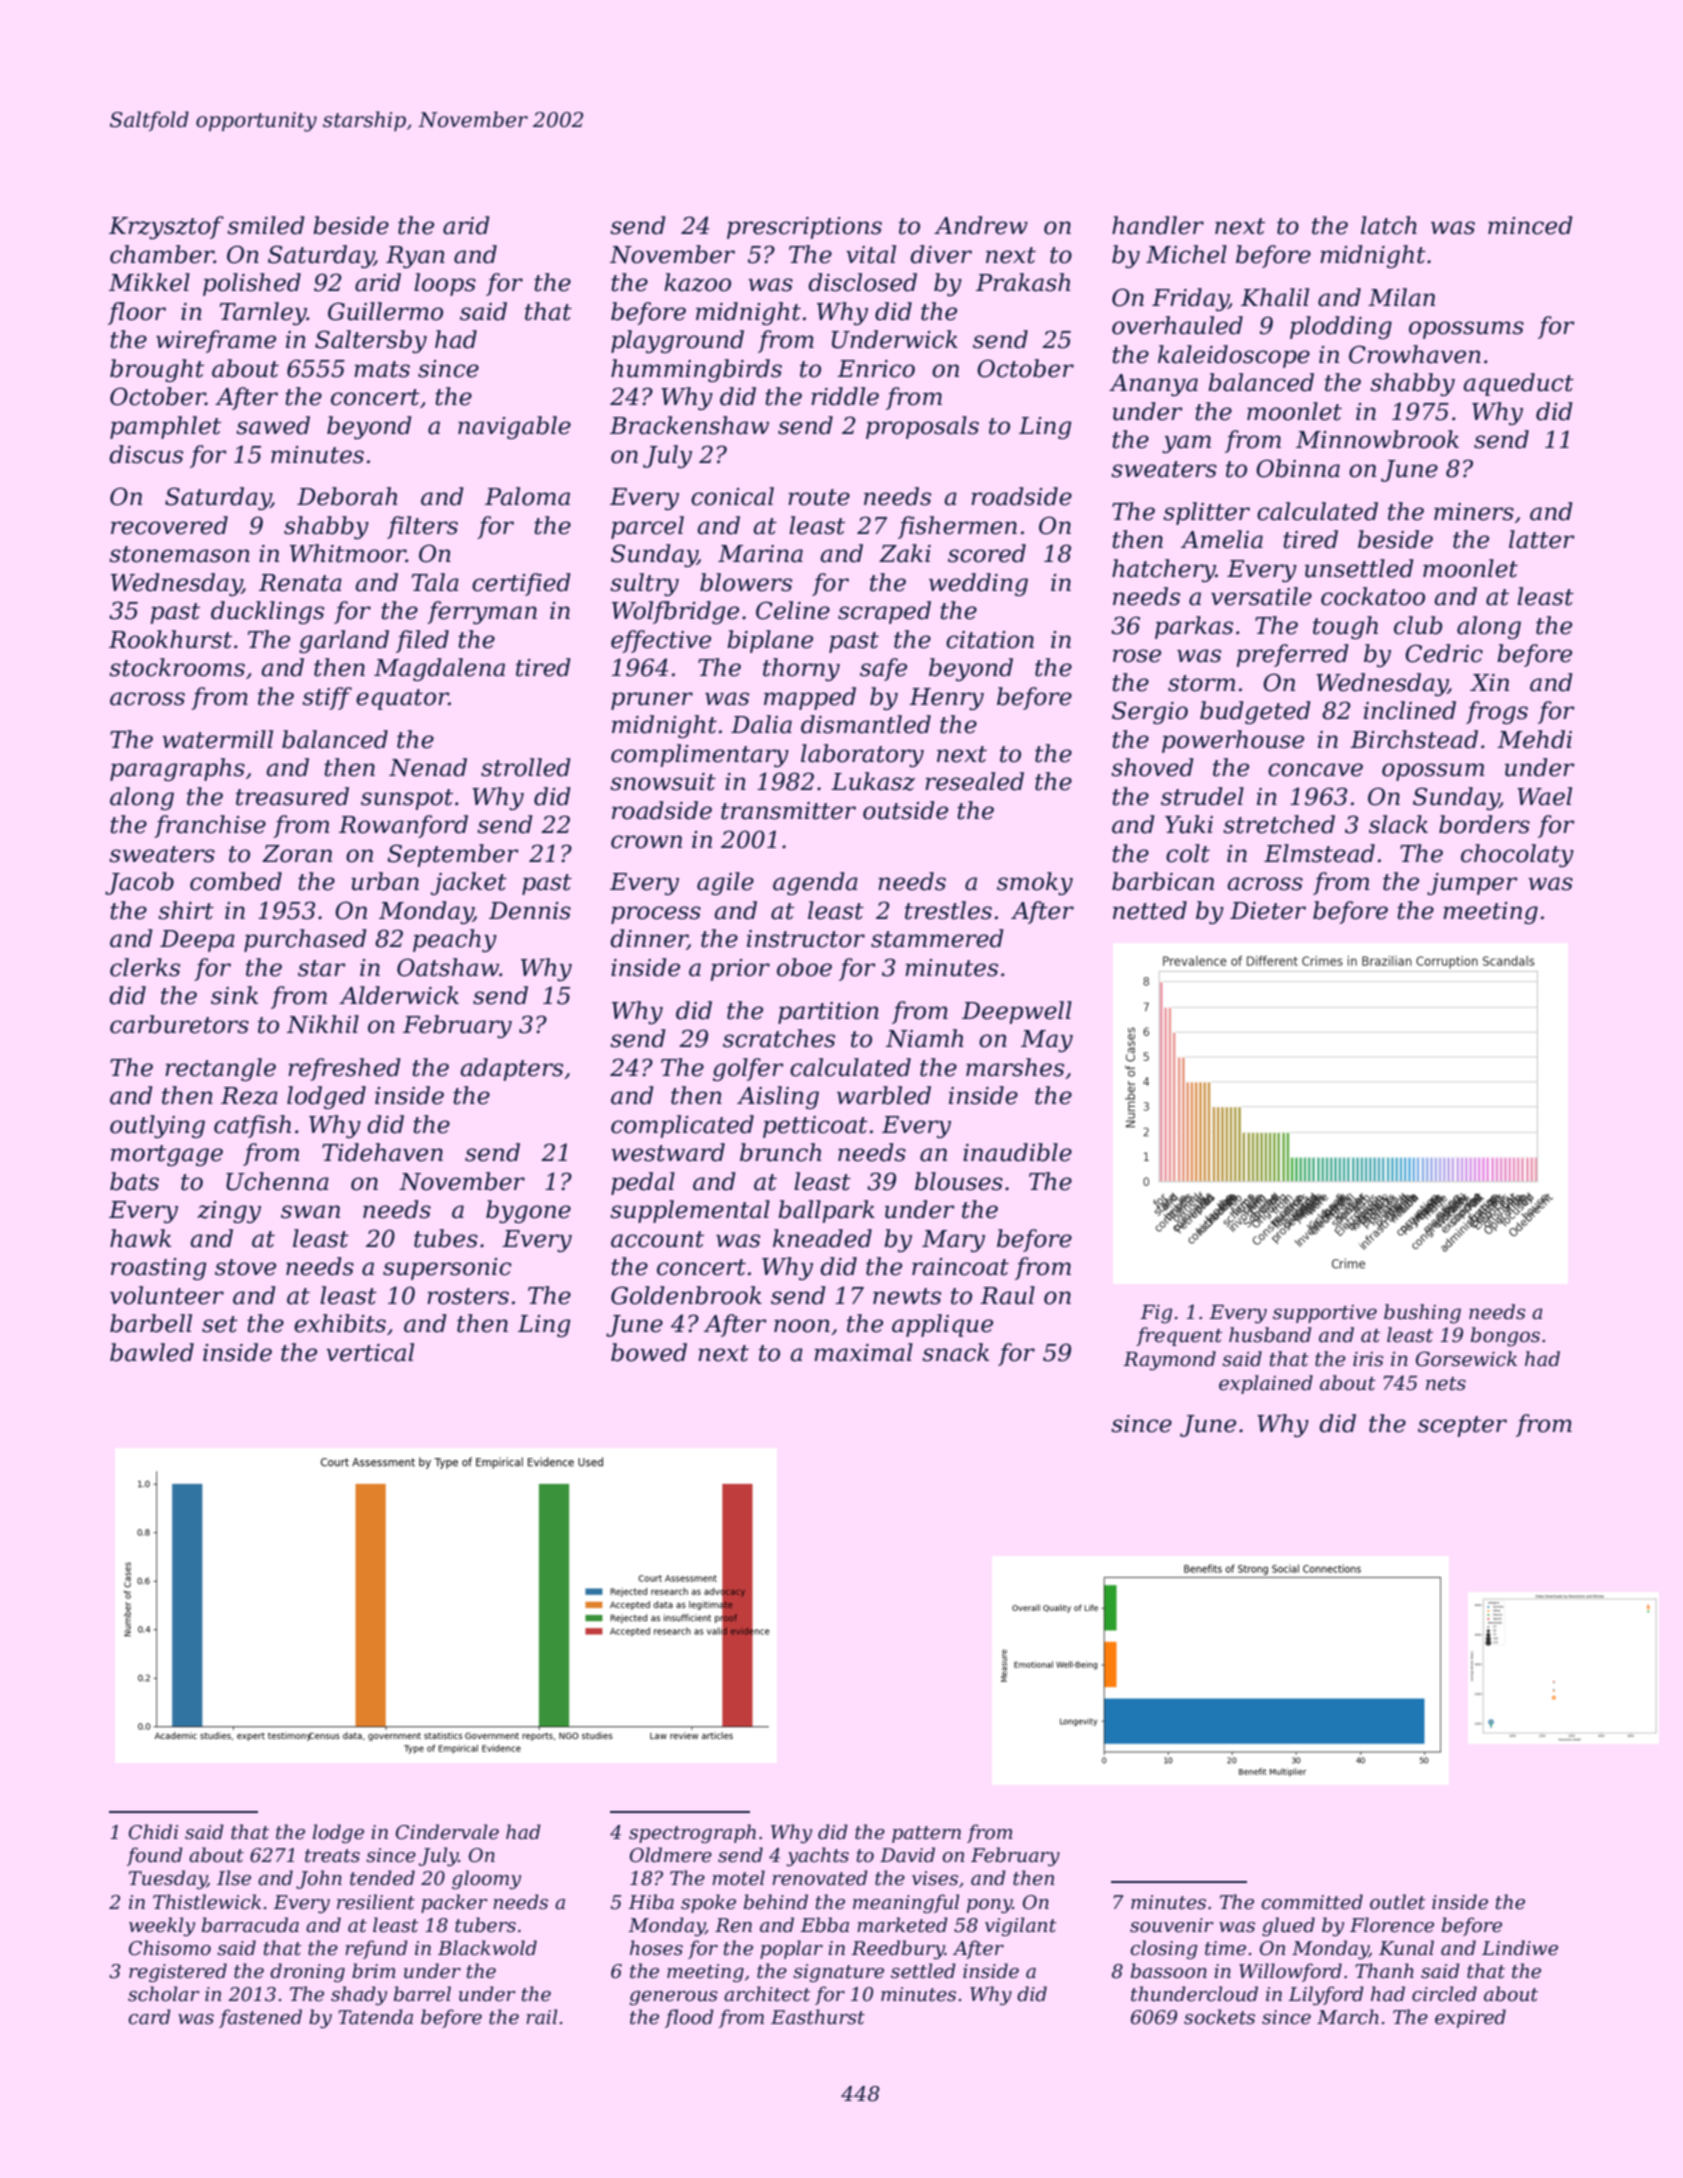 The height and width of the page is (2178, 1683). What do you see at coordinates (838, 1973) in the page?
I see `signature` at bounding box center [838, 1973].
